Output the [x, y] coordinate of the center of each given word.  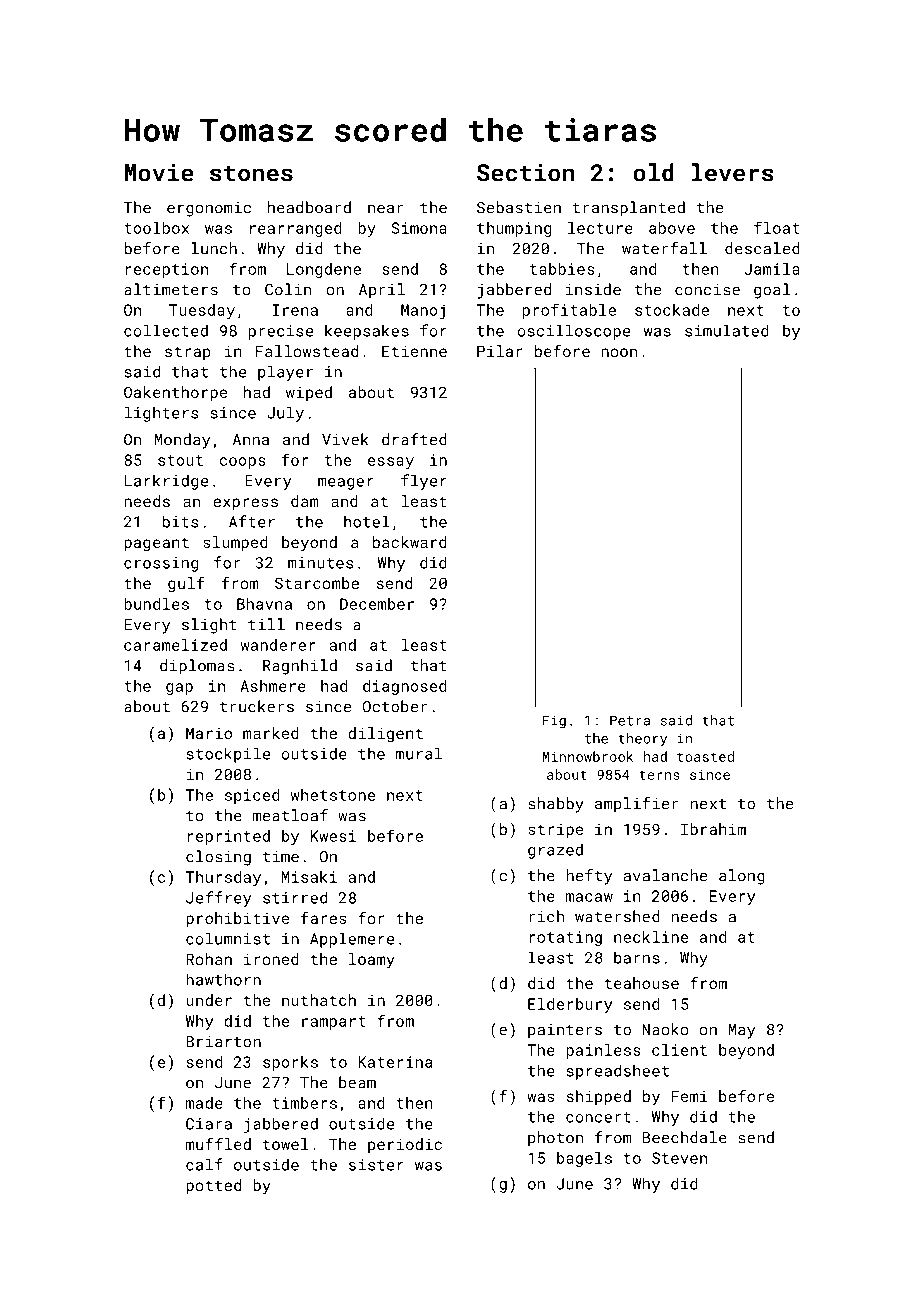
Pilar [500, 351]
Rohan [209, 959]
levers [733, 172]
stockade [672, 310]
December [377, 604]
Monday [182, 441]
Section [526, 173]
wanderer [278, 645]
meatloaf [290, 815]
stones [251, 173]
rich [546, 916]
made [204, 1103]
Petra [630, 720]
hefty [589, 877]
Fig [554, 722]
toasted [705, 756]
